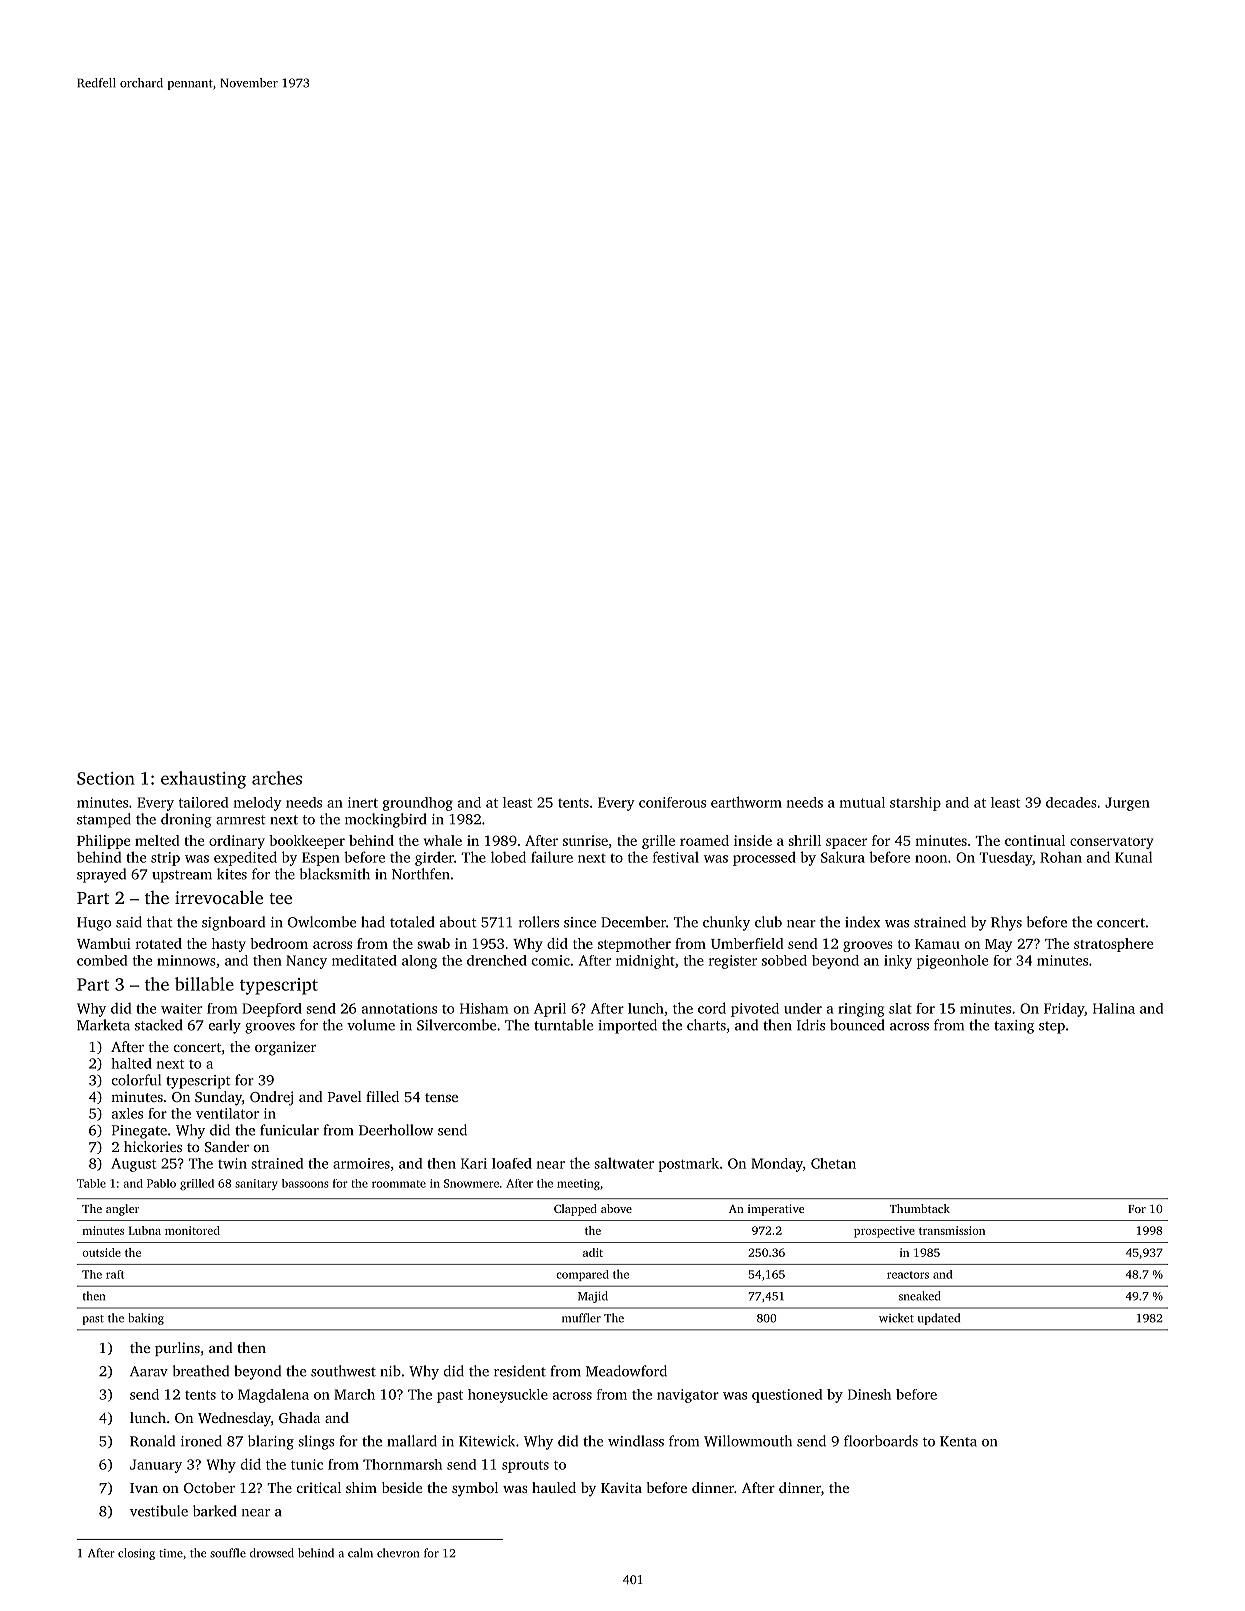 This image has height=1611, width=1245. Describe the element at coordinates (157, 840) in the image. I see `melted` at that location.
